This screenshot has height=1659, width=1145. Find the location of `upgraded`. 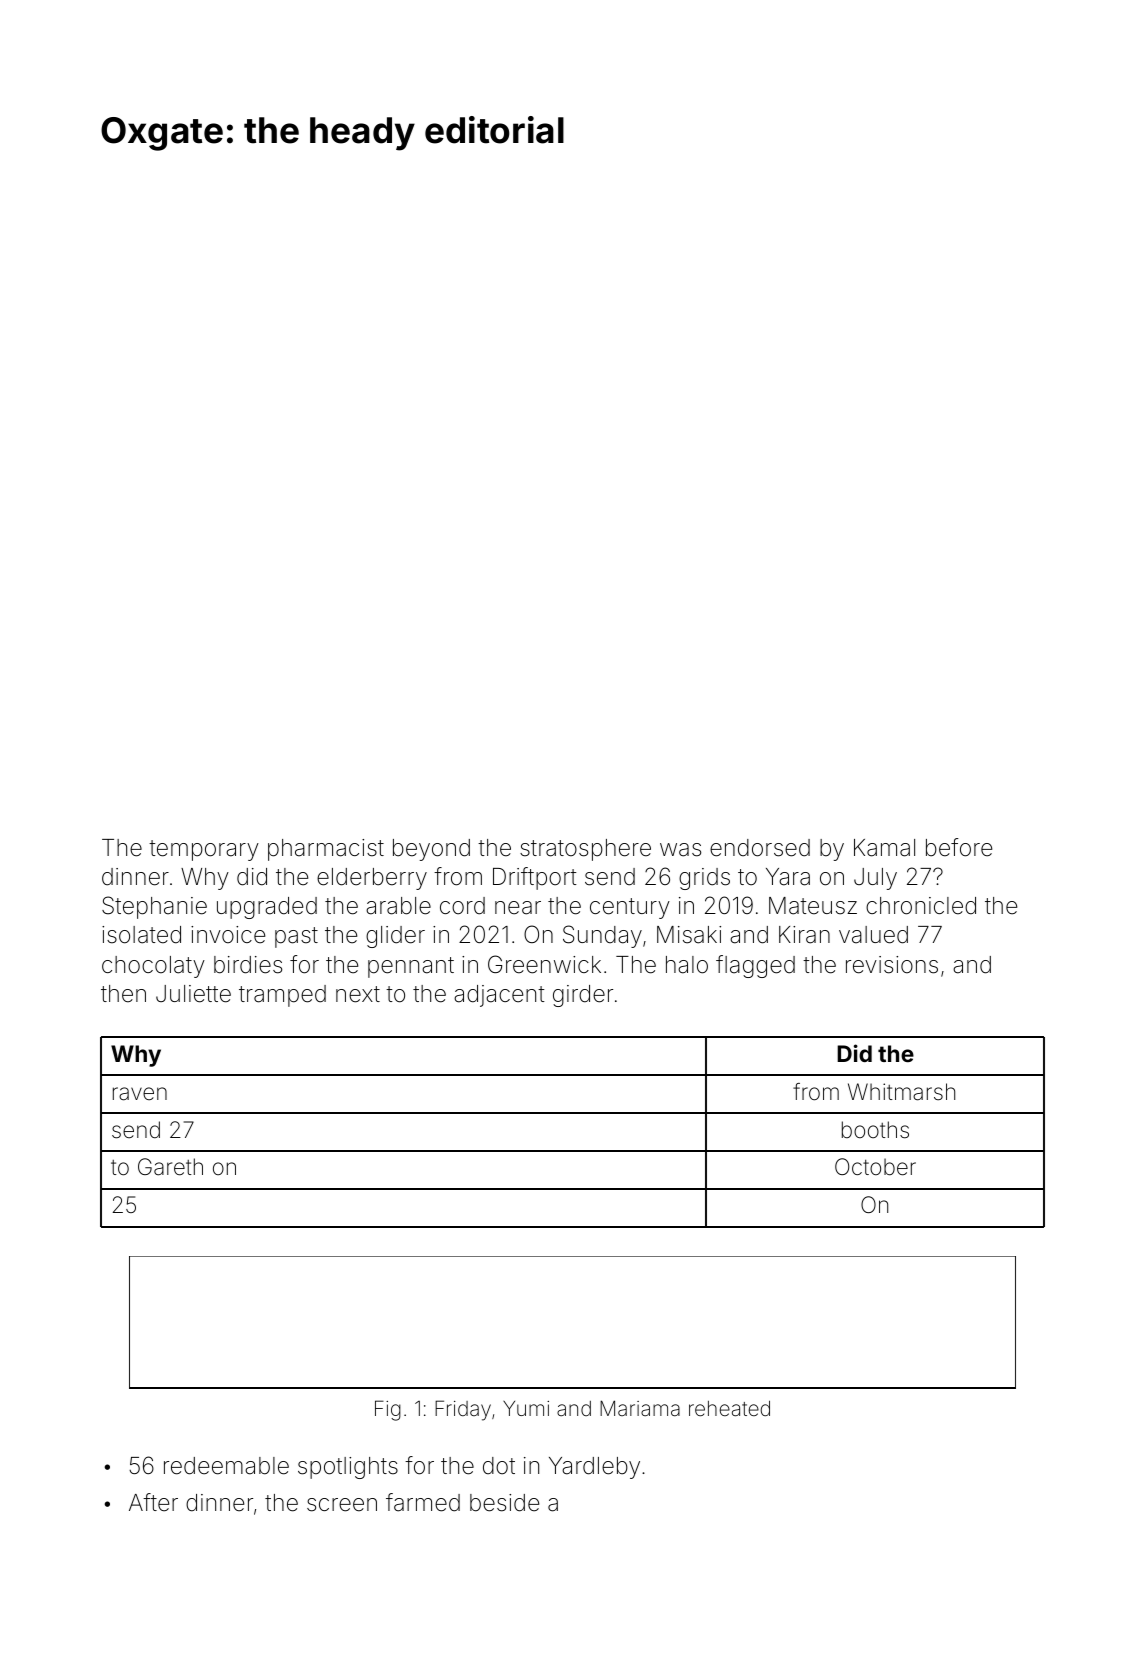

upgraded is located at coordinates (267, 908).
